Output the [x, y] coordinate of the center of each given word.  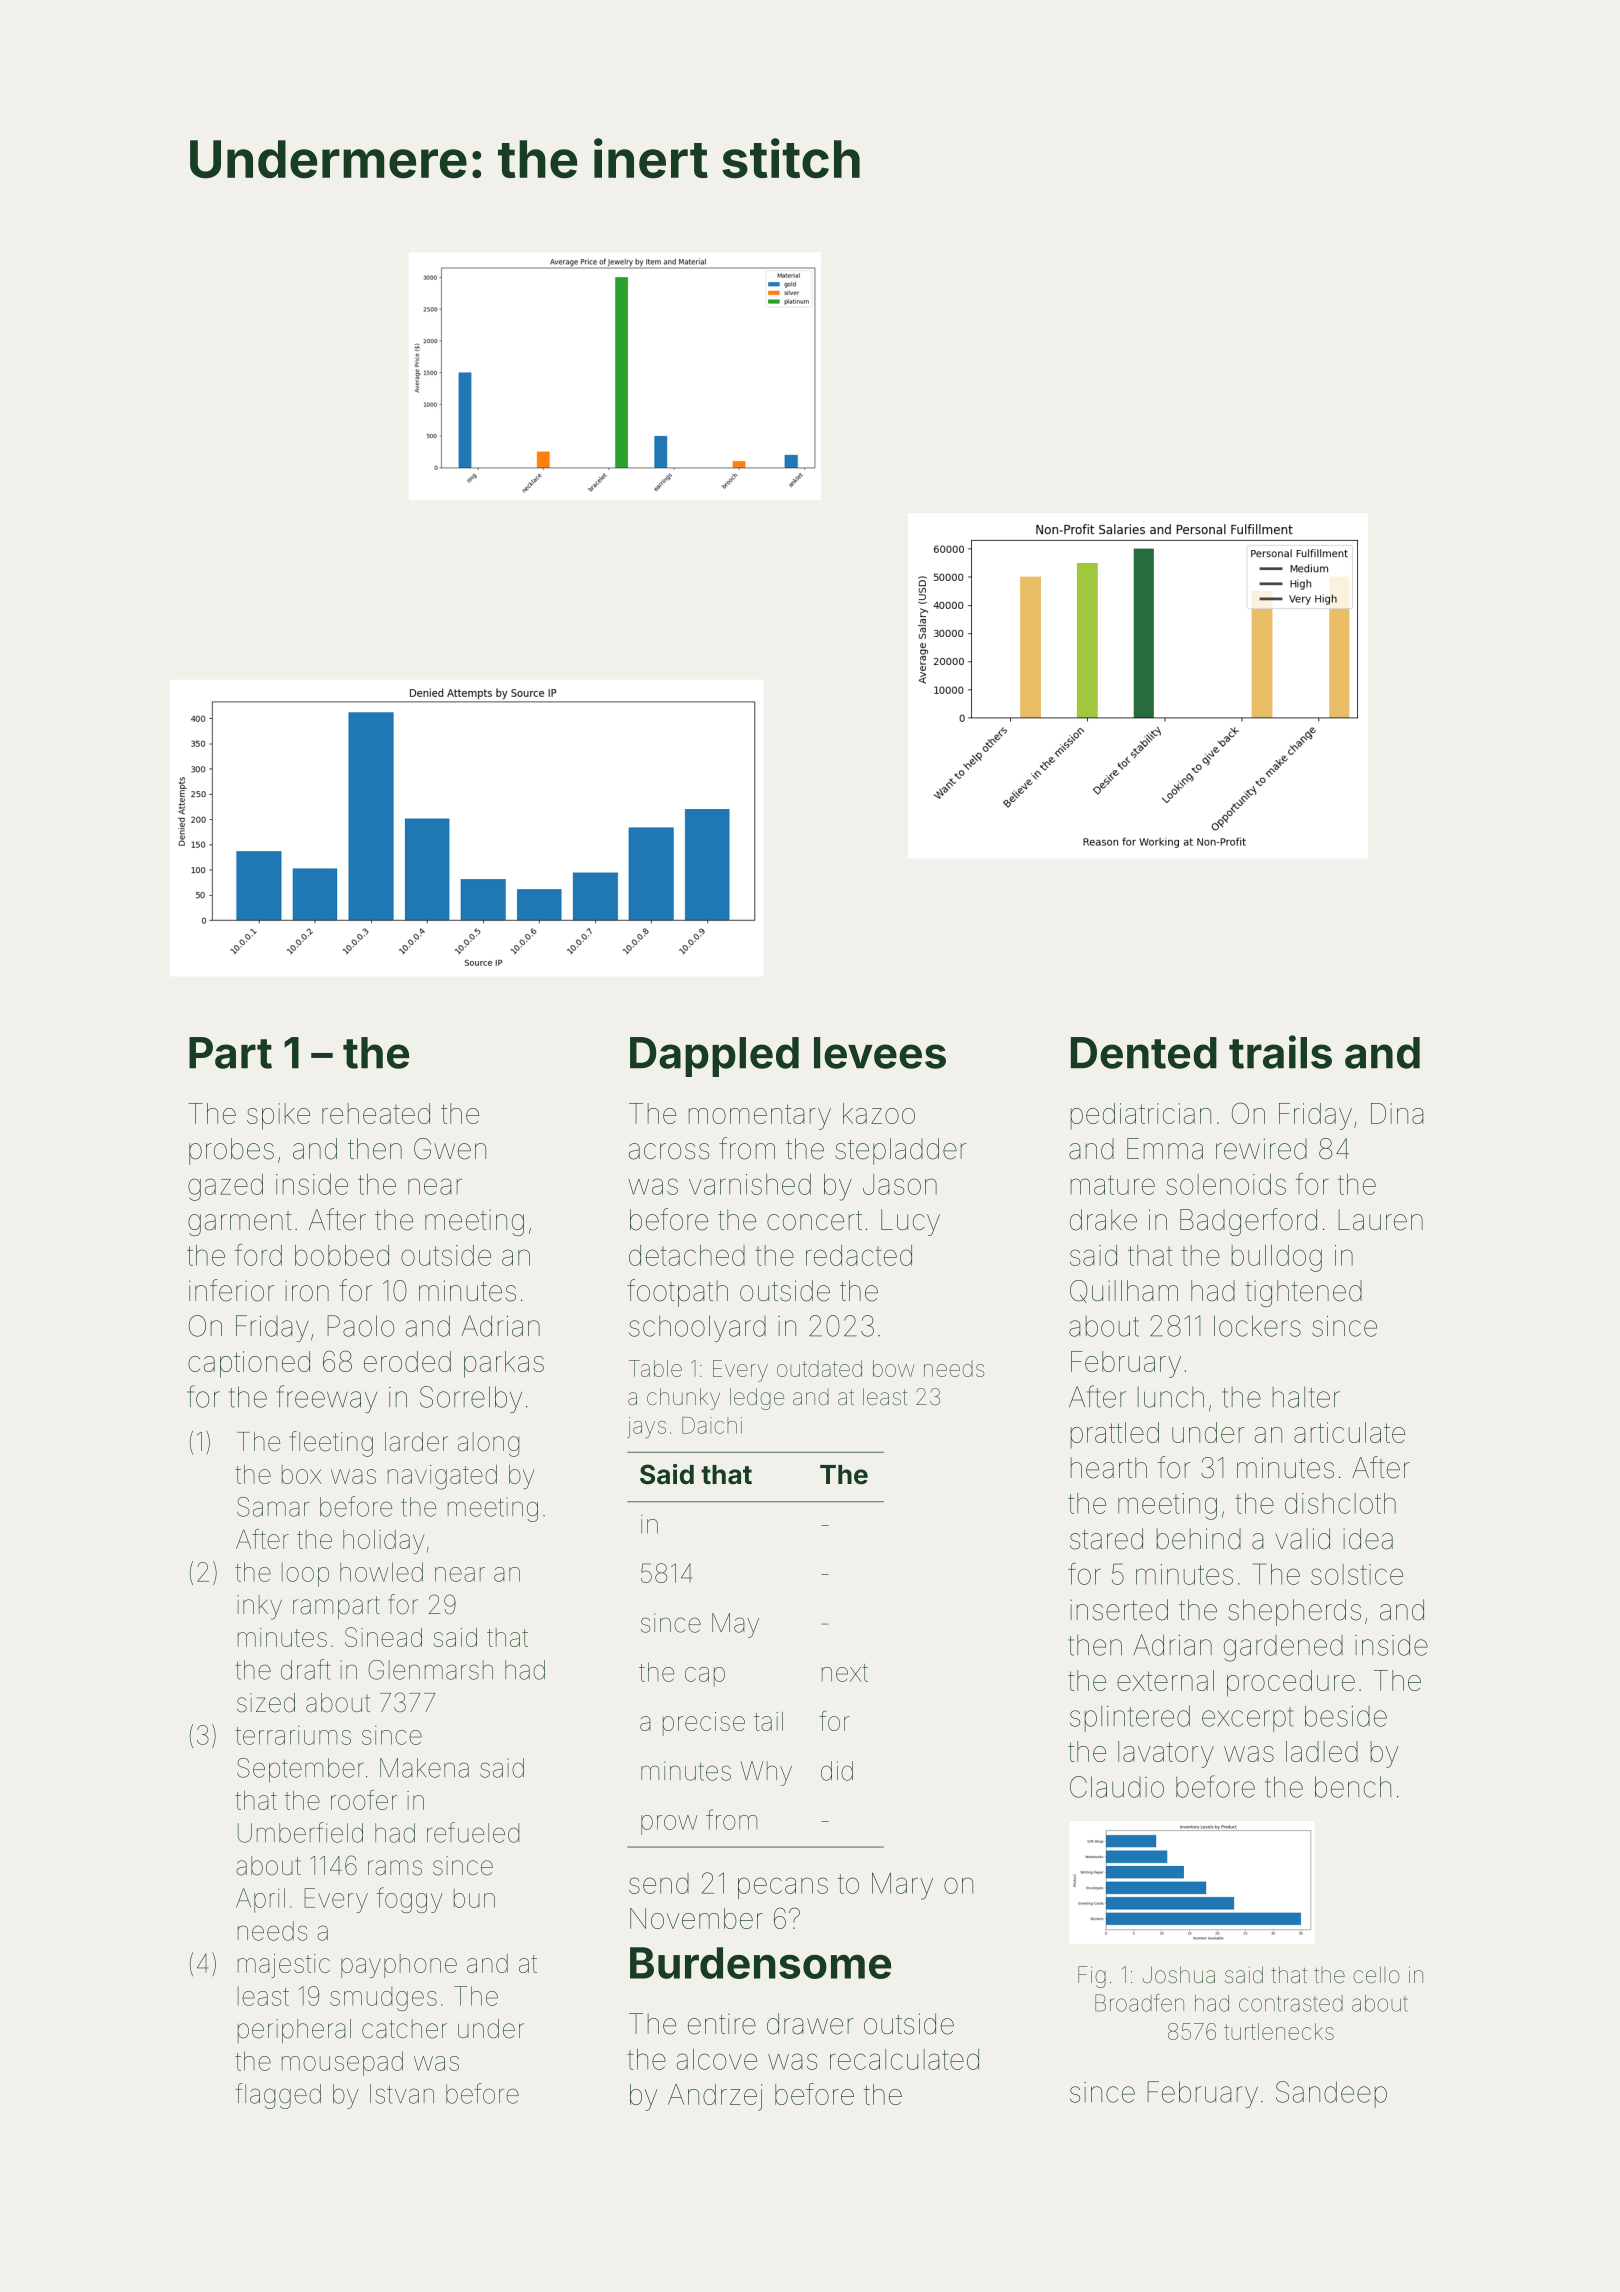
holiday [383, 1542]
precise [704, 1724]
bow [894, 1368]
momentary [760, 1117]
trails [1280, 1052]
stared [1106, 1539]
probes [231, 1151]
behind [1199, 1539]
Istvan [402, 2094]
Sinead [383, 1637]
